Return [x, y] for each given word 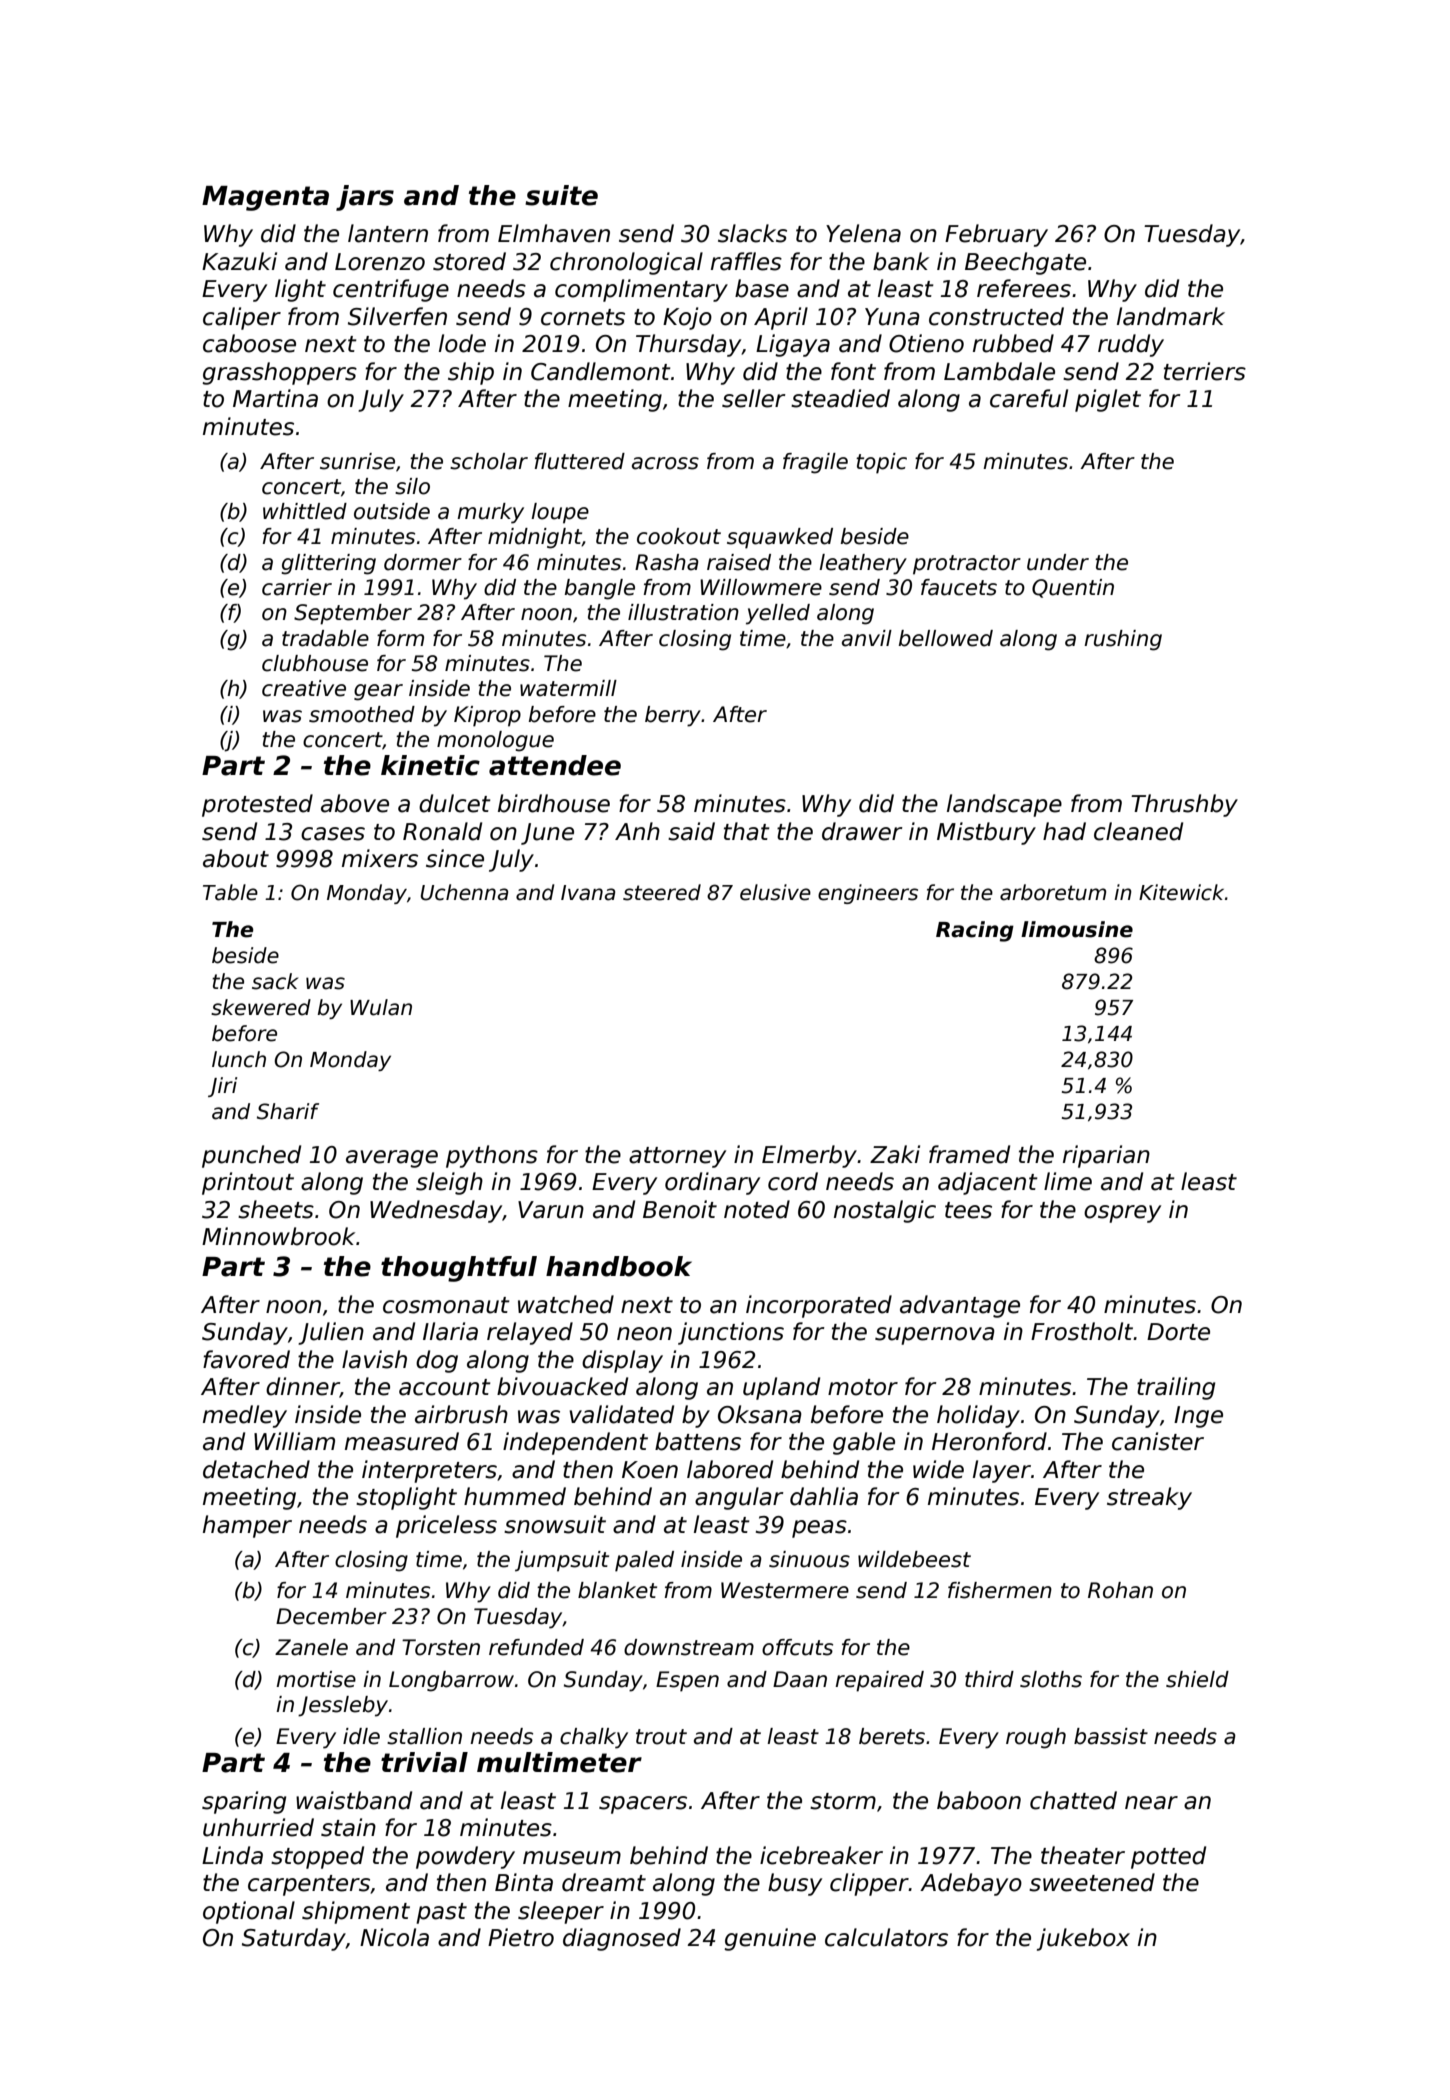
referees [1024, 288]
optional [249, 1912]
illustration [683, 612]
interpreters [429, 1471]
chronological [626, 263]
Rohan [1120, 1590]
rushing [1123, 640]
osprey [1122, 1214]
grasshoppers [279, 373]
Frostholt [1082, 1331]
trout [661, 1737]
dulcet [455, 803]
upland [781, 1388]
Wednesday [436, 1211]
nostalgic [885, 1211]
